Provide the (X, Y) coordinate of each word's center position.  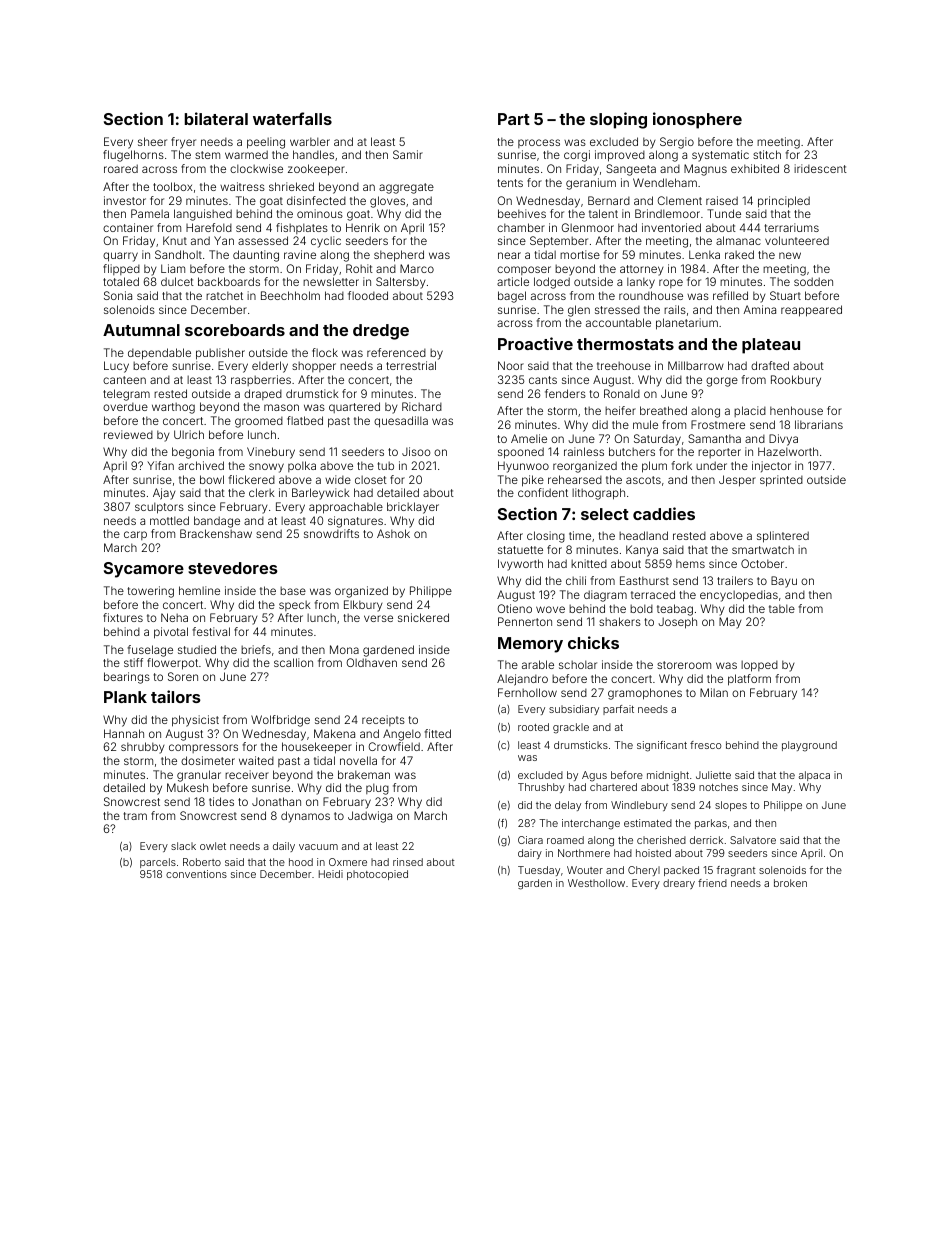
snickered (423, 617)
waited (256, 760)
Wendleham (665, 182)
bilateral (216, 118)
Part (514, 119)
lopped (759, 666)
